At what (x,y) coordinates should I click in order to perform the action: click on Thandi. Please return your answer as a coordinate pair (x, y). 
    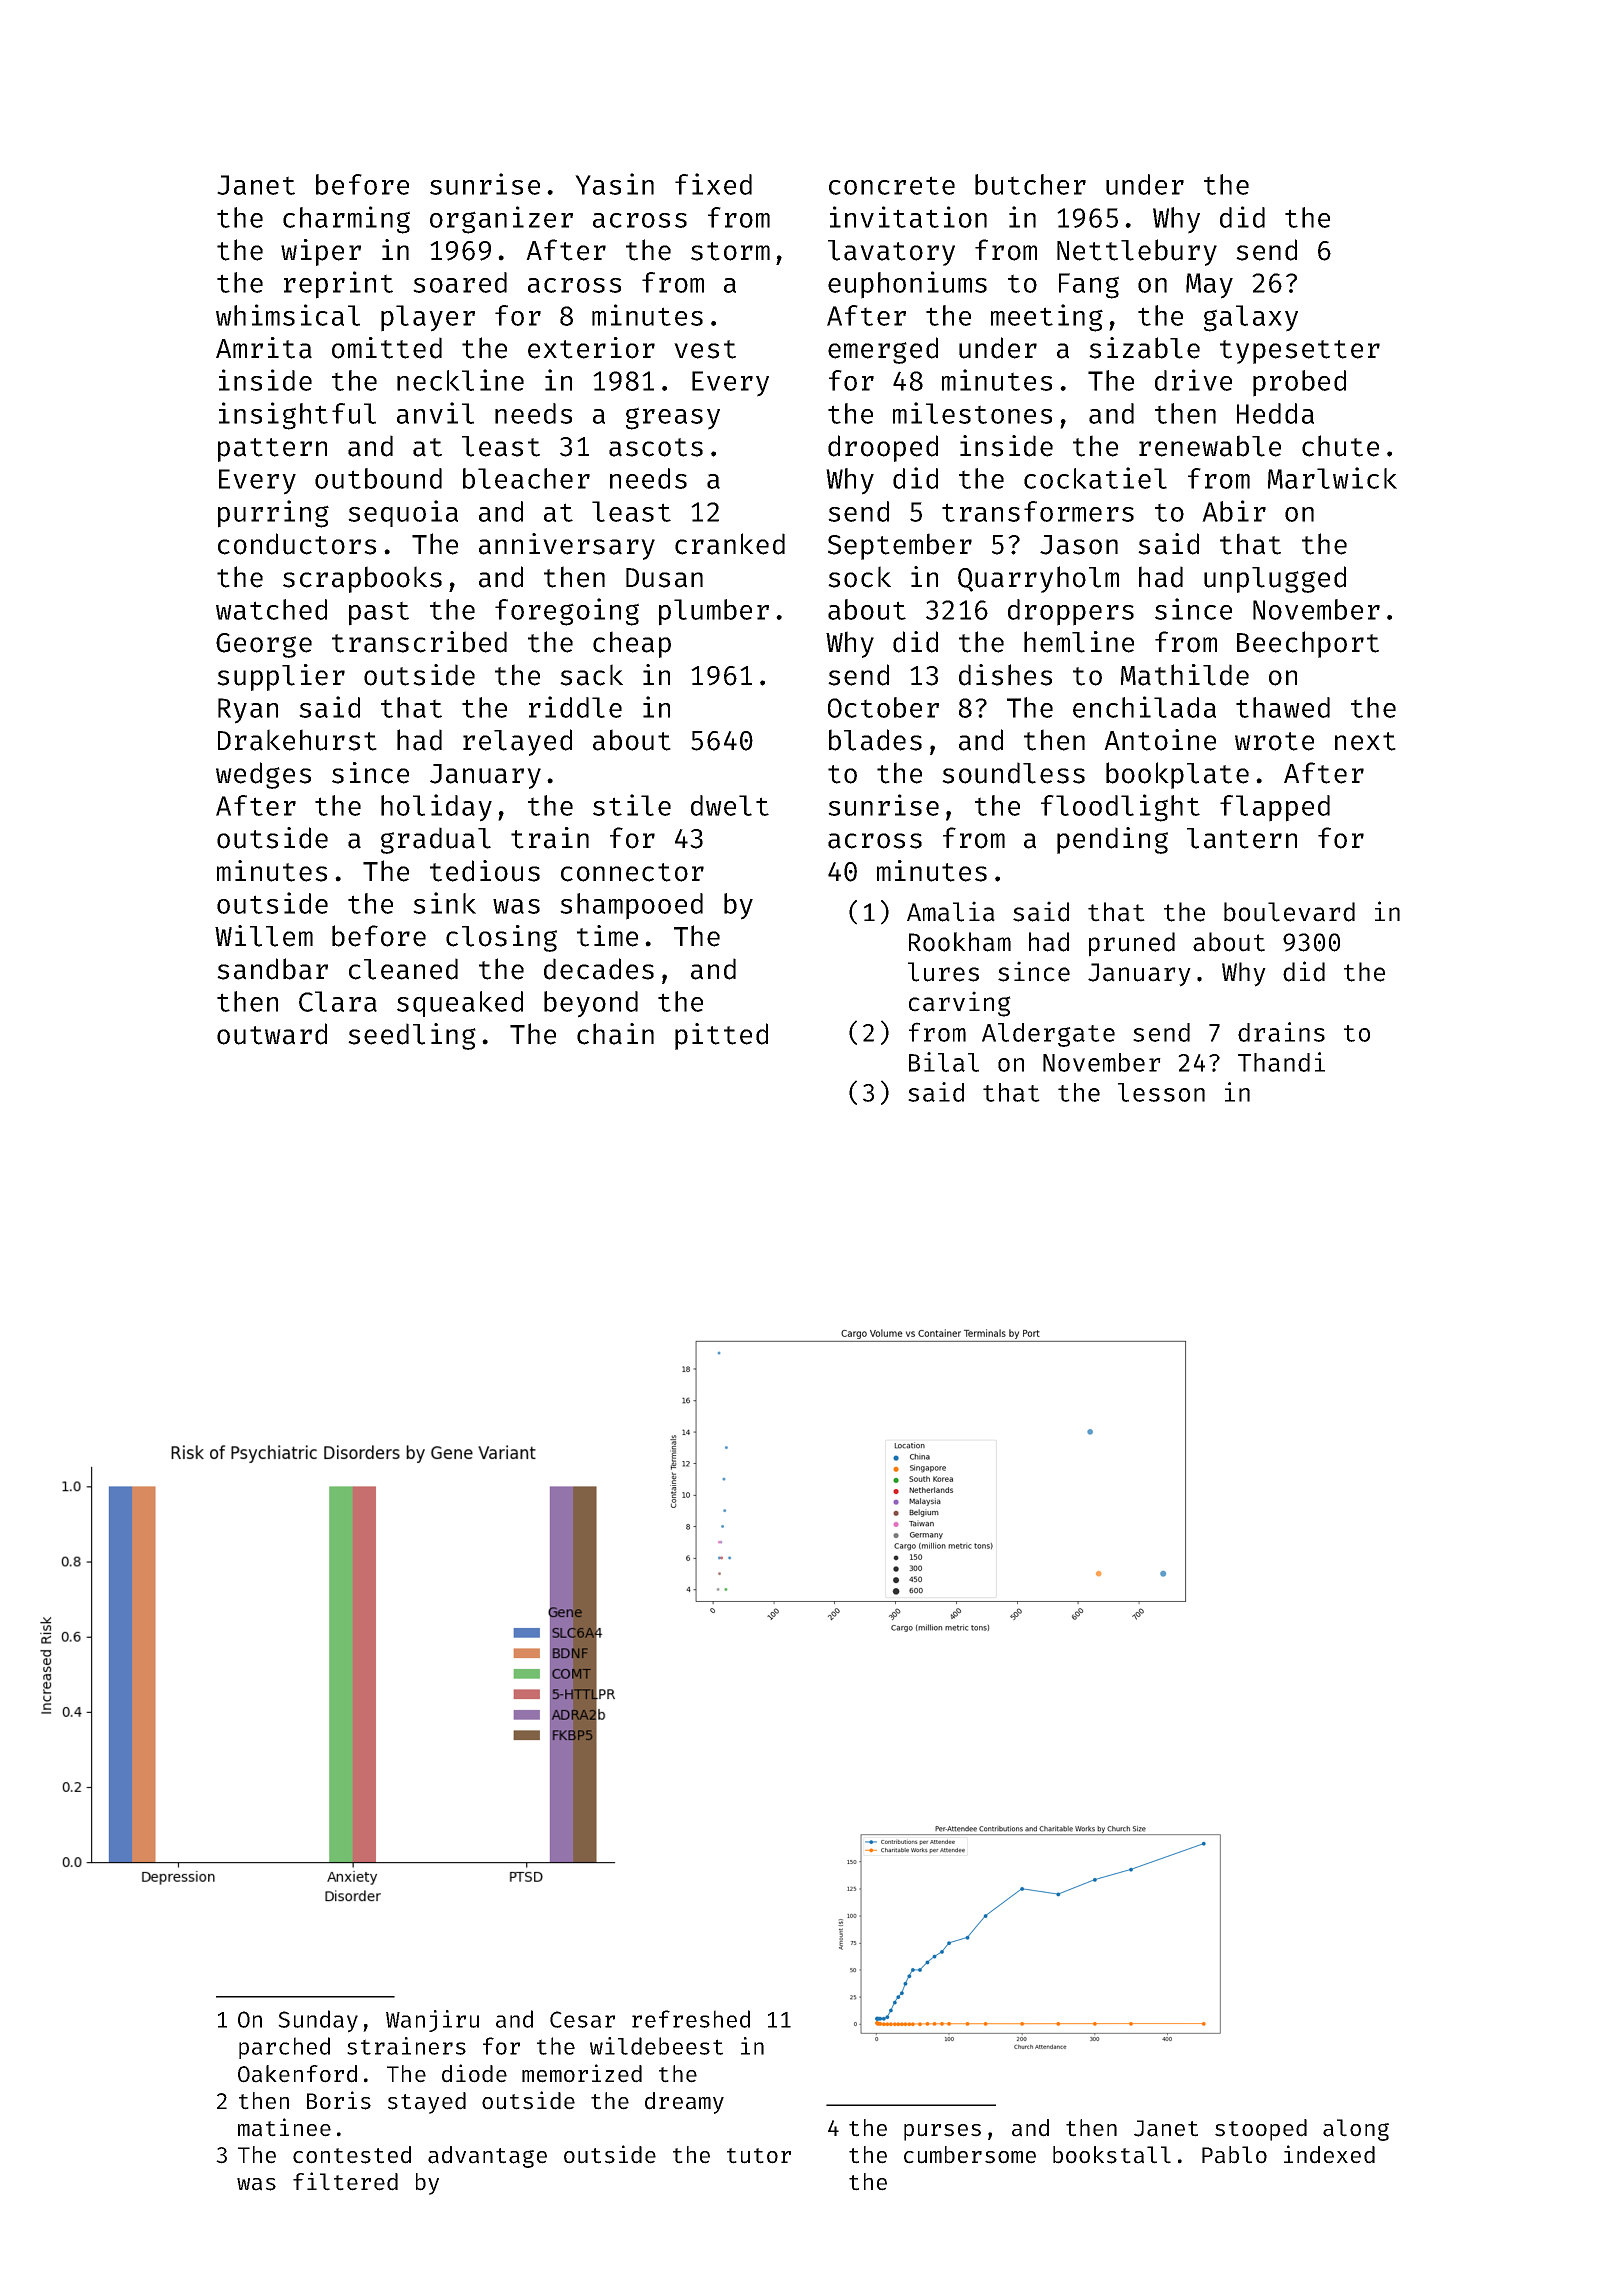
    Looking at the image, I should click on (1281, 1062).
